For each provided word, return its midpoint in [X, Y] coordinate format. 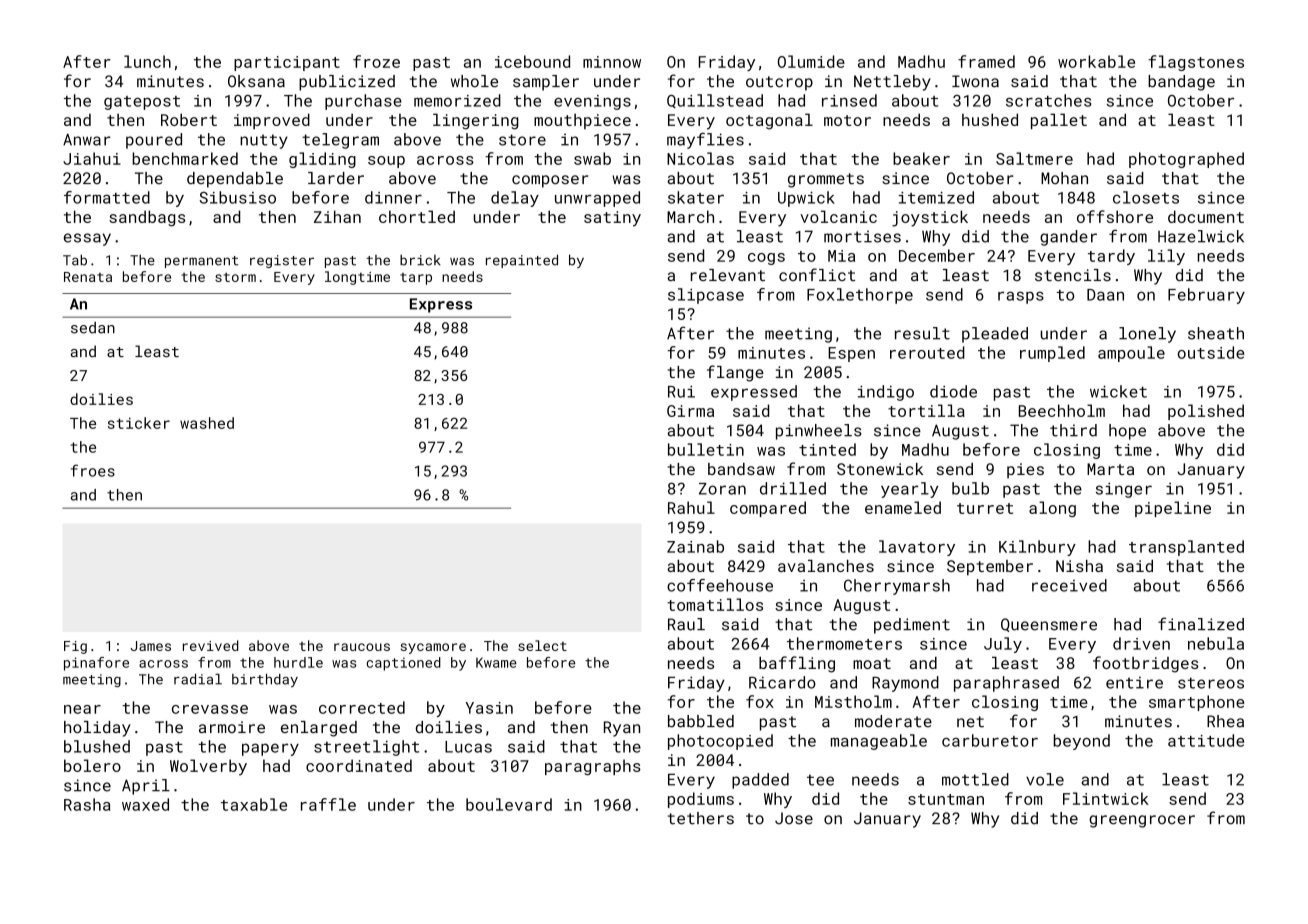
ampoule [1131, 354]
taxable [254, 804]
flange [735, 373]
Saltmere [1034, 158]
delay [515, 199]
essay [87, 239]
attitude [1206, 740]
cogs [766, 259]
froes [93, 470]
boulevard [509, 804]
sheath [1216, 333]
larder [336, 178]
